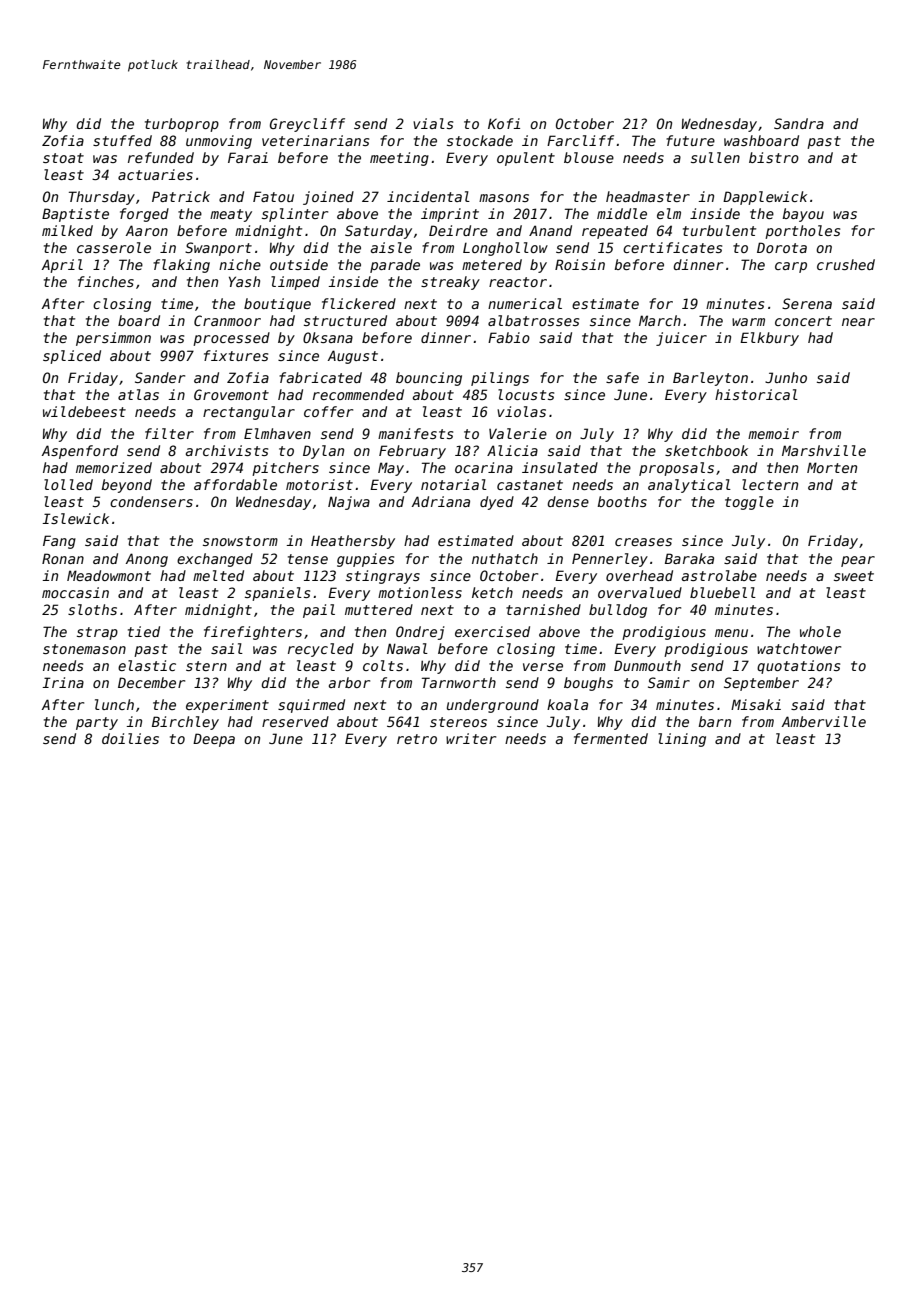  I want to click on tarnished, so click(543, 609).
